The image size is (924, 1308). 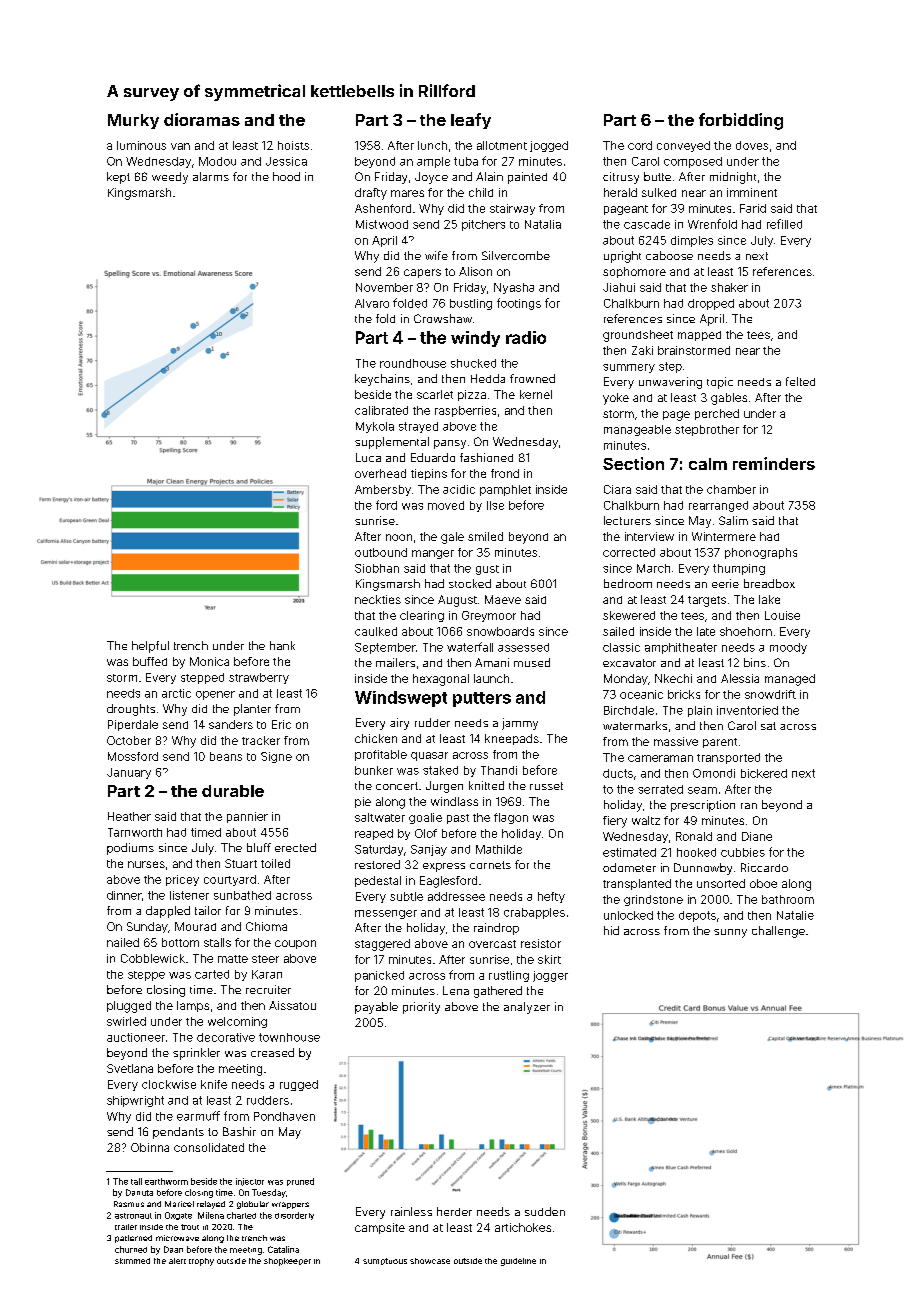 I want to click on refilled, so click(x=784, y=224).
